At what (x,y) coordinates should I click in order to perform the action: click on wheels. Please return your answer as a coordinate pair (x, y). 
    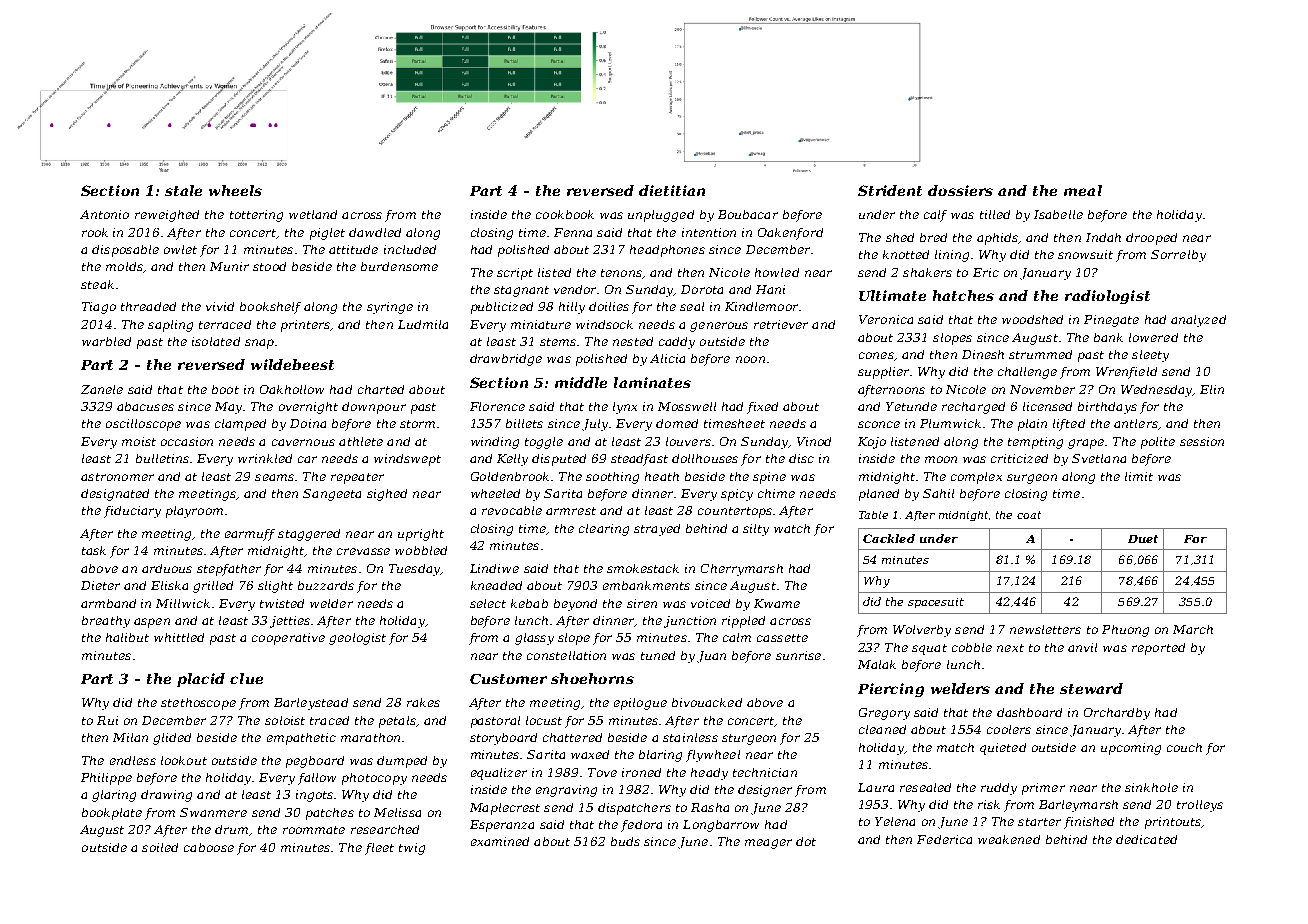
    Looking at the image, I should click on (235, 190).
